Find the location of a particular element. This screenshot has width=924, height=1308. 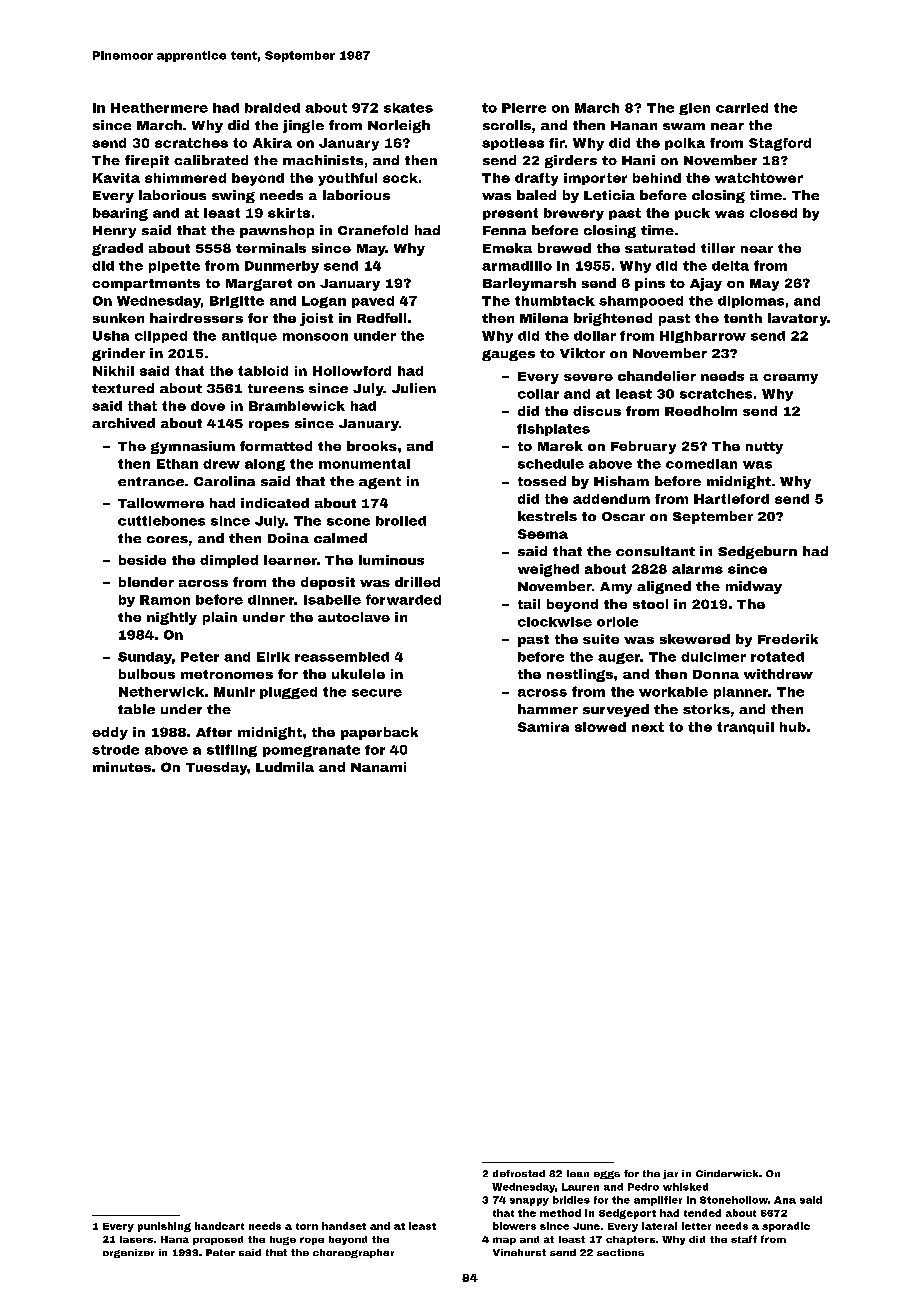

Cinderwick is located at coordinates (727, 1173).
